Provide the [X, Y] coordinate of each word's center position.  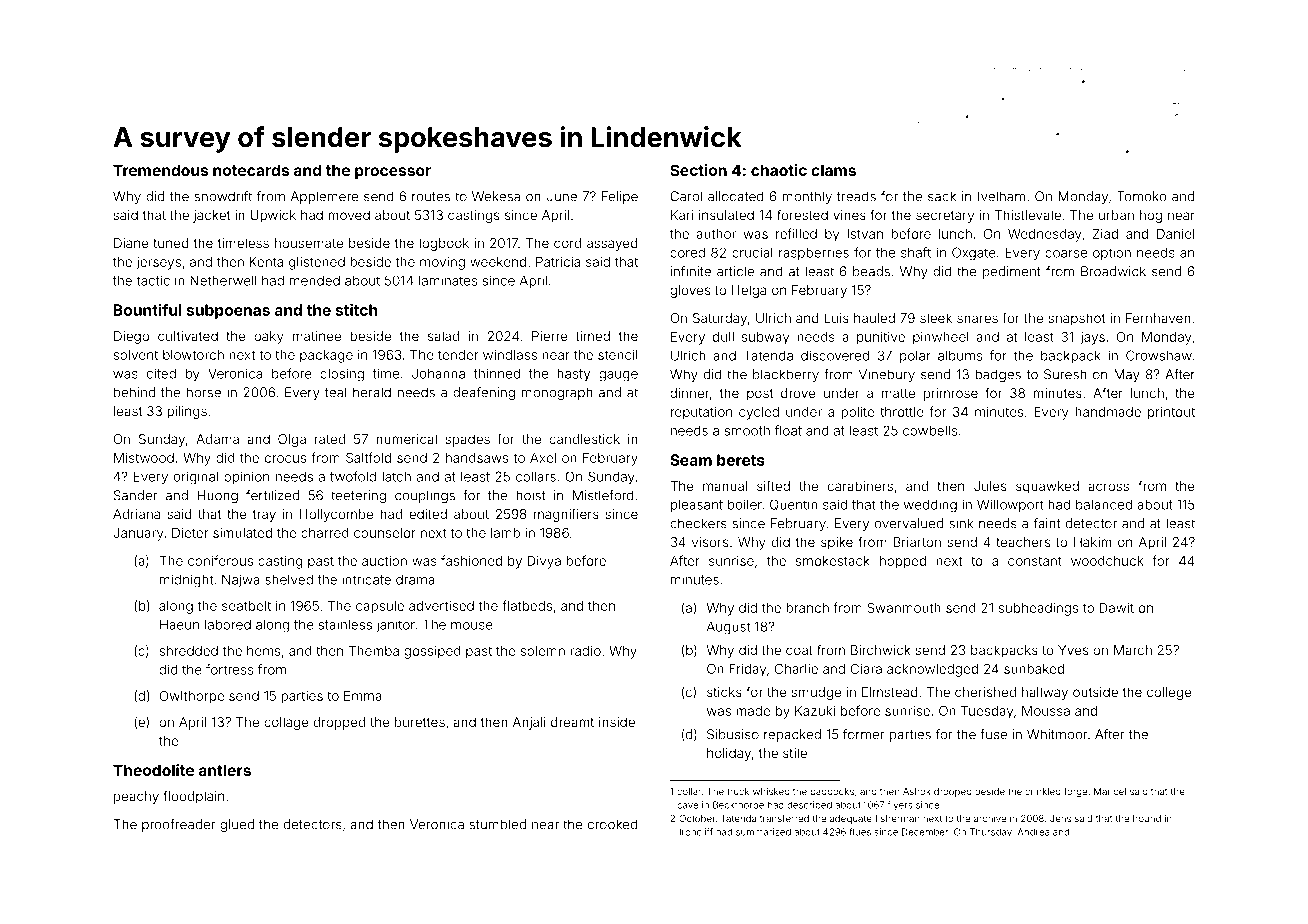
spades [467, 440]
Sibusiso [733, 734]
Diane [131, 243]
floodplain [193, 797]
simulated [242, 533]
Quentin [794, 505]
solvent [135, 355]
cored [687, 252]
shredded [188, 651]
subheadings [1038, 609]
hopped [903, 562]
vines [849, 215]
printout [1171, 413]
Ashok [917, 791]
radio [585, 651]
